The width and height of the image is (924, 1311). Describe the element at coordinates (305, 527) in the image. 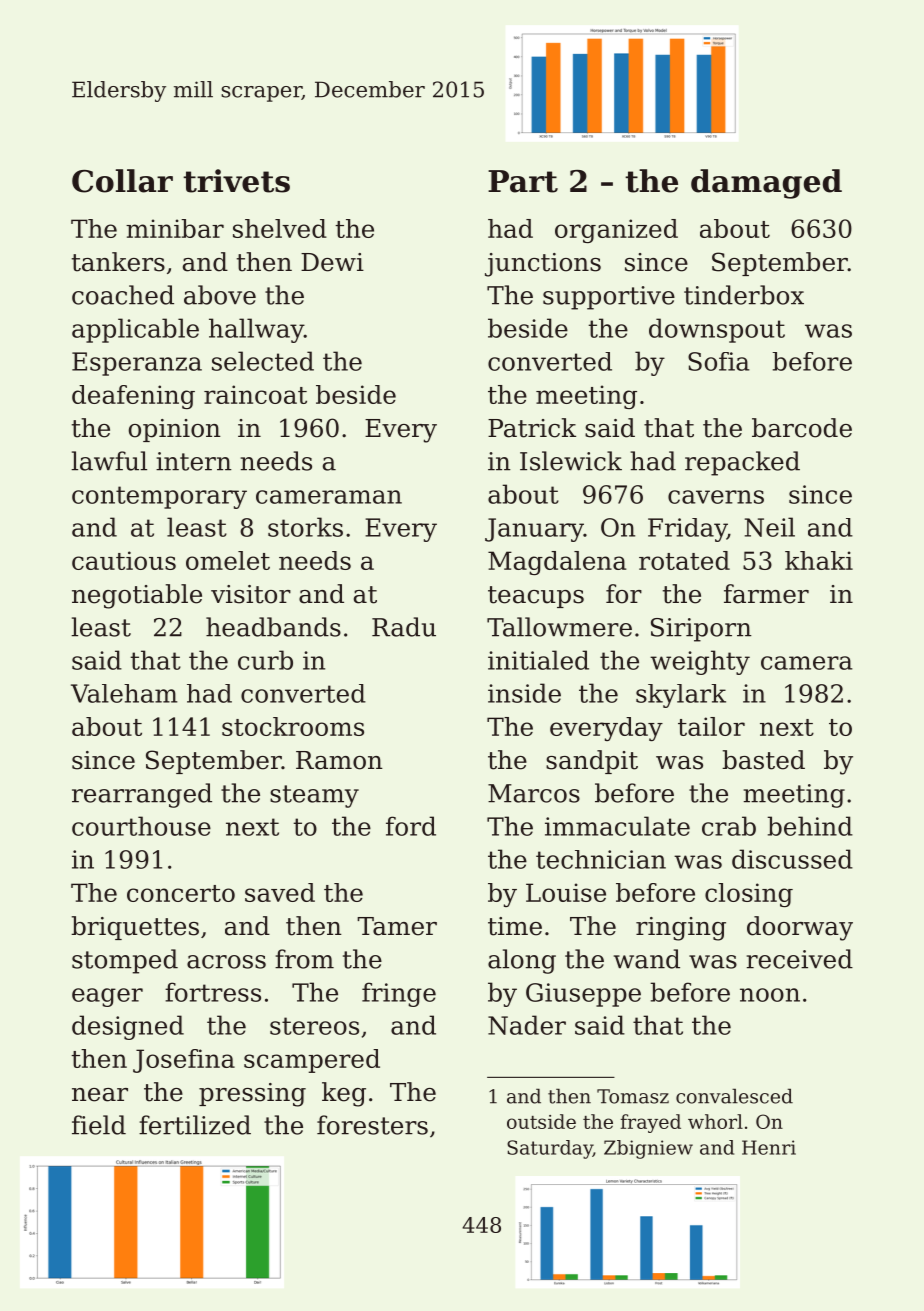

I see `storks` at that location.
